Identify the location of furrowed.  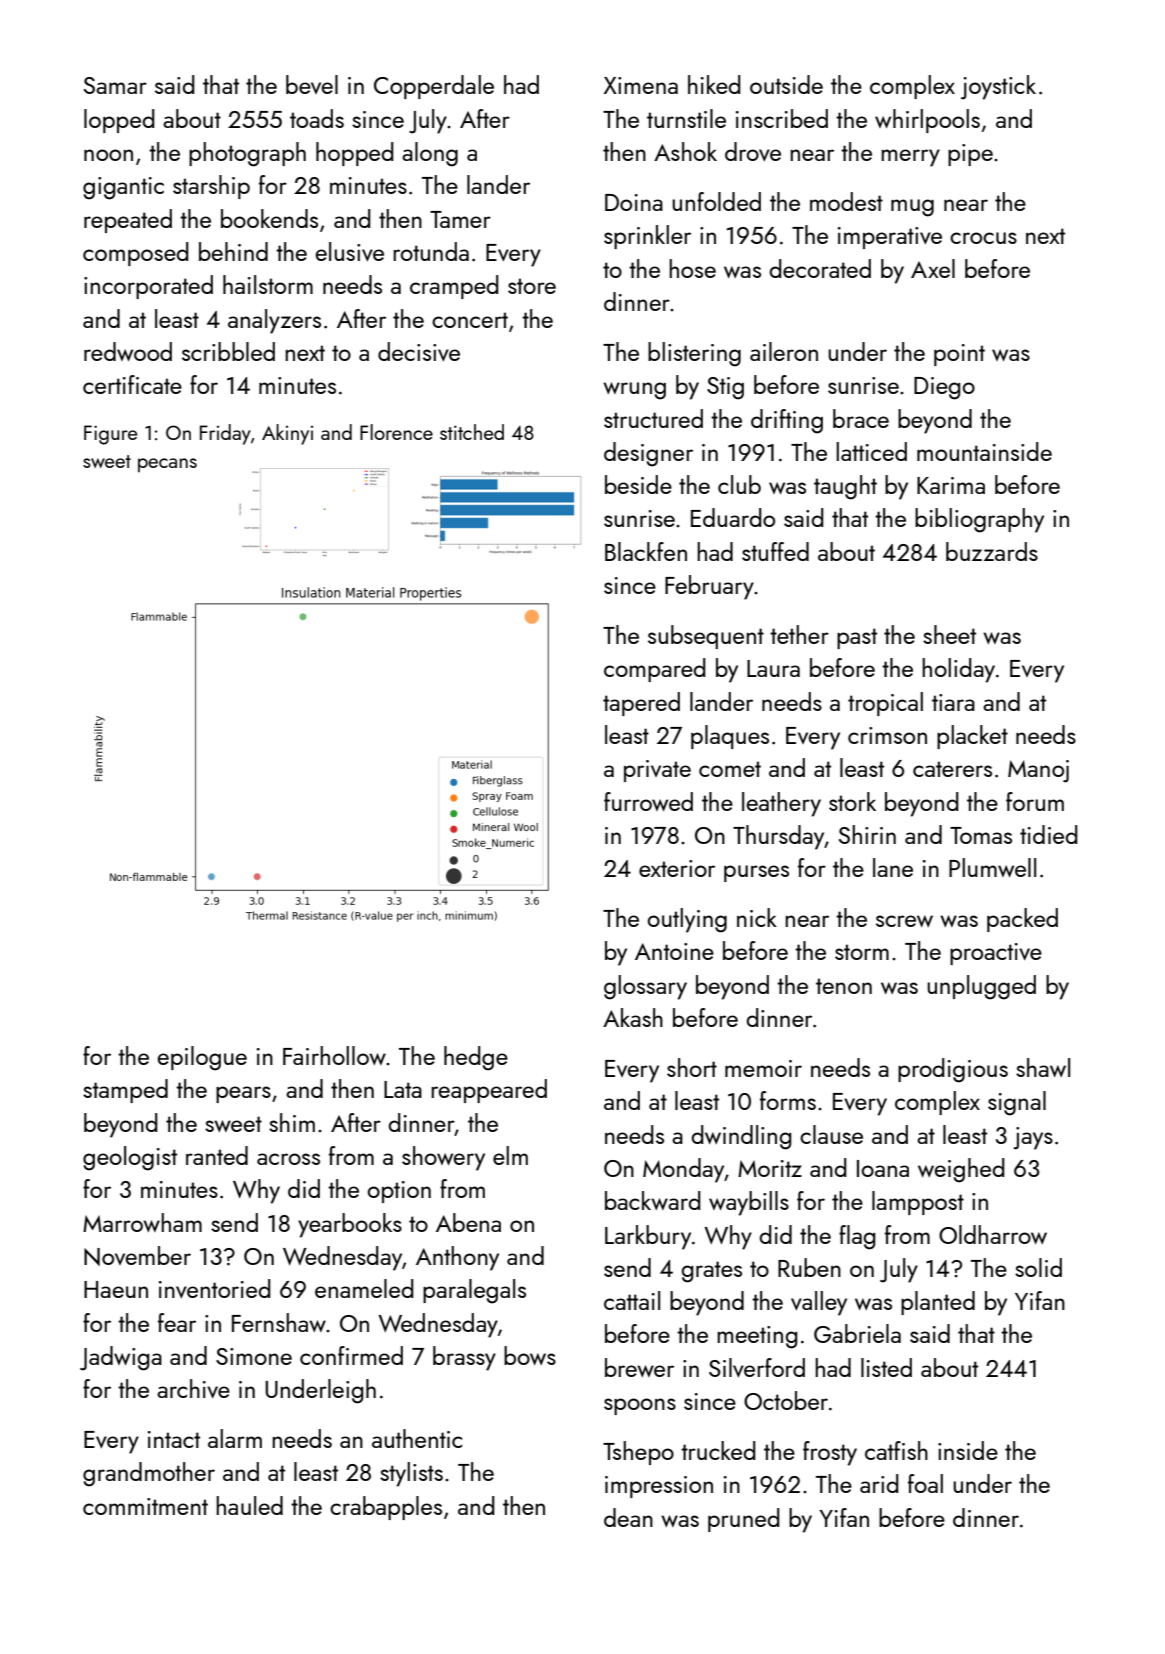
(648, 801).
